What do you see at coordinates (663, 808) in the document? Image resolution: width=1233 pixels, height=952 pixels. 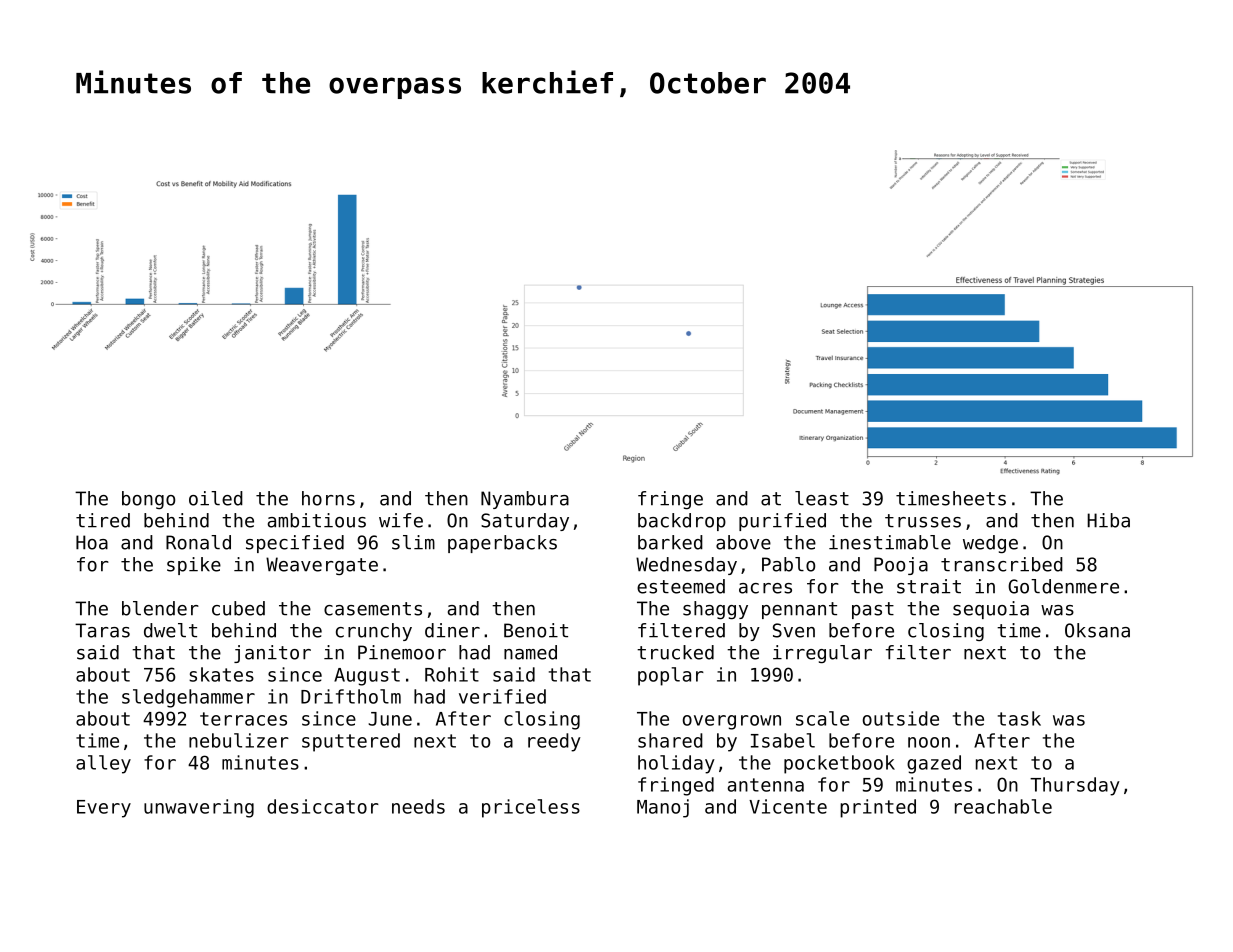 I see `Manoj` at bounding box center [663, 808].
